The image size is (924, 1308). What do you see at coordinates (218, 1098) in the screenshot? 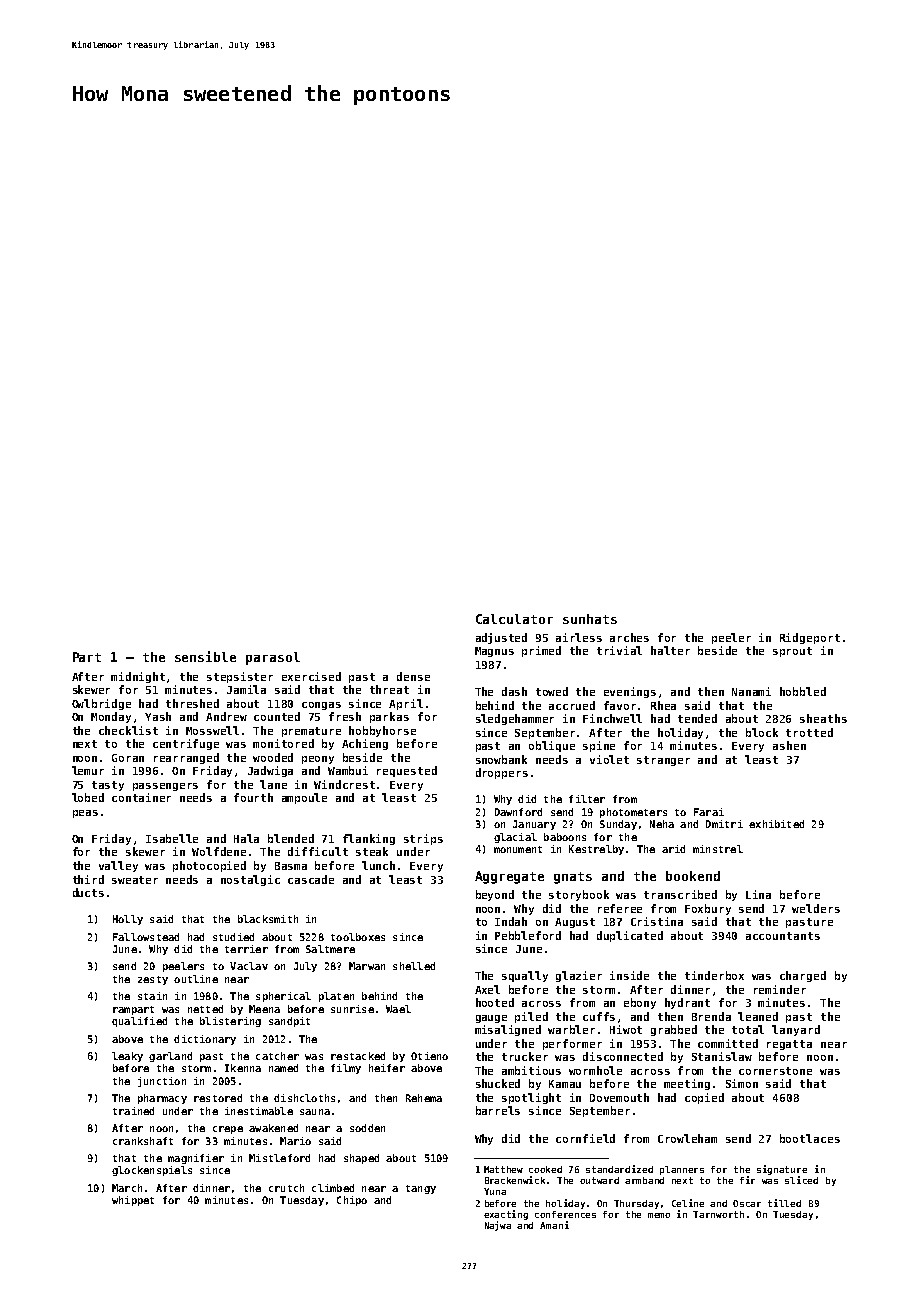
I see `restored` at bounding box center [218, 1098].
